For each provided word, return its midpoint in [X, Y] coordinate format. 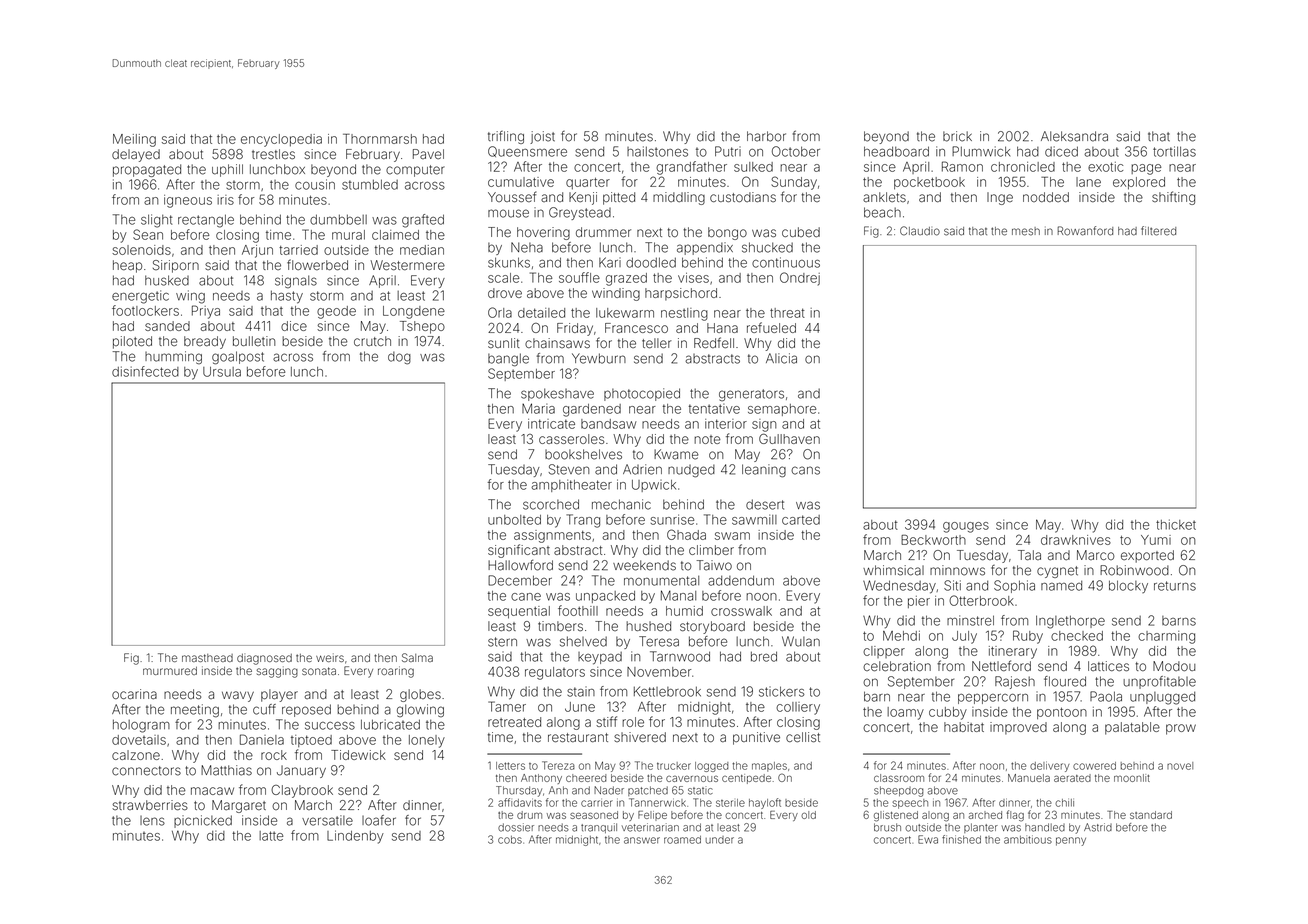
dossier [516, 827]
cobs [510, 840]
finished [961, 839]
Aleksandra [1074, 136]
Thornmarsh [380, 139]
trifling [506, 137]
